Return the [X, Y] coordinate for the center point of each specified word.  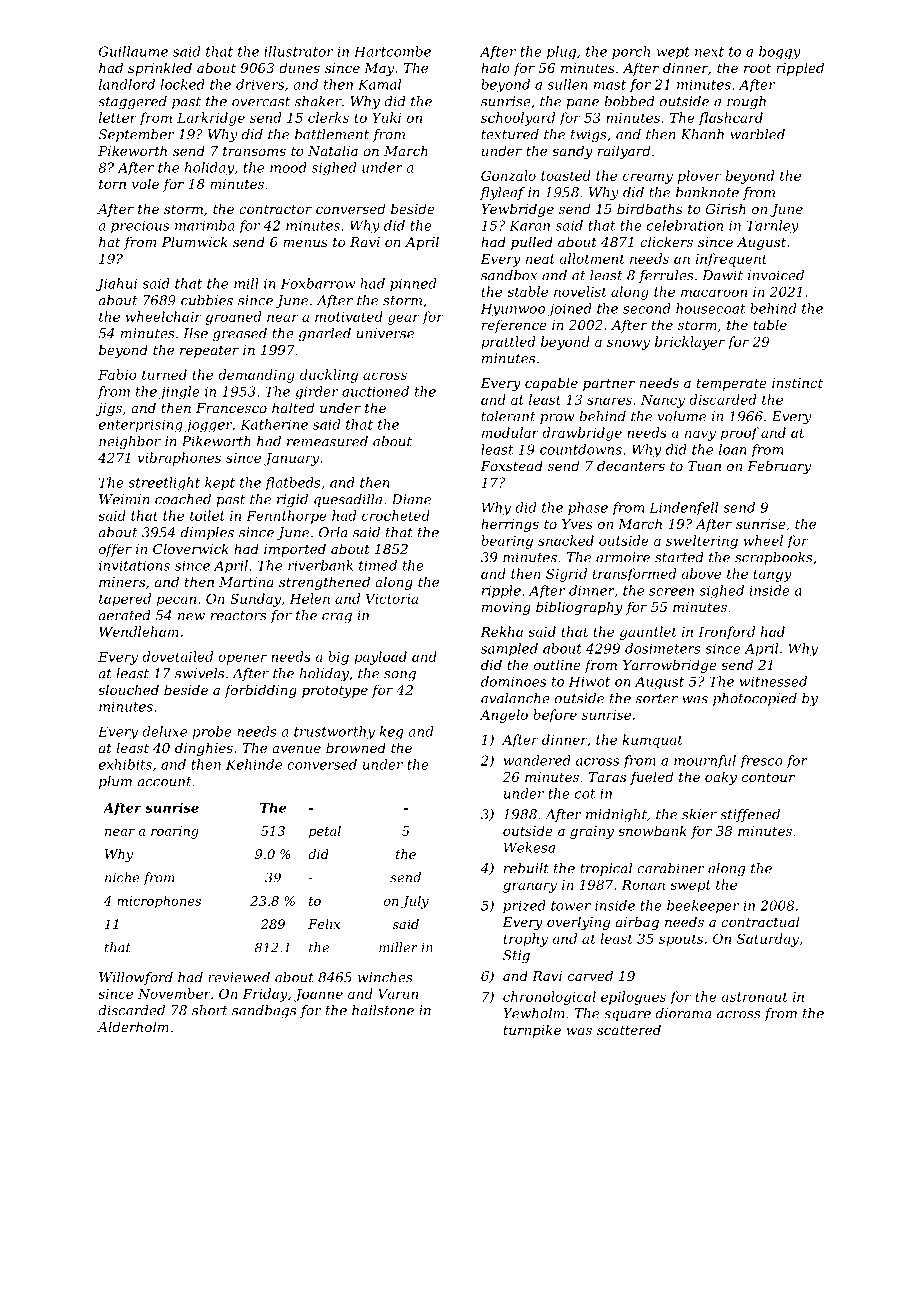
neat [540, 259]
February [779, 467]
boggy [780, 53]
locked [183, 84]
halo [495, 67]
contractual [760, 921]
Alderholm [133, 1026]
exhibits [125, 764]
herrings [510, 525]
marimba [204, 225]
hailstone [383, 1010]
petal [325, 832]
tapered [125, 600]
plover [699, 177]
